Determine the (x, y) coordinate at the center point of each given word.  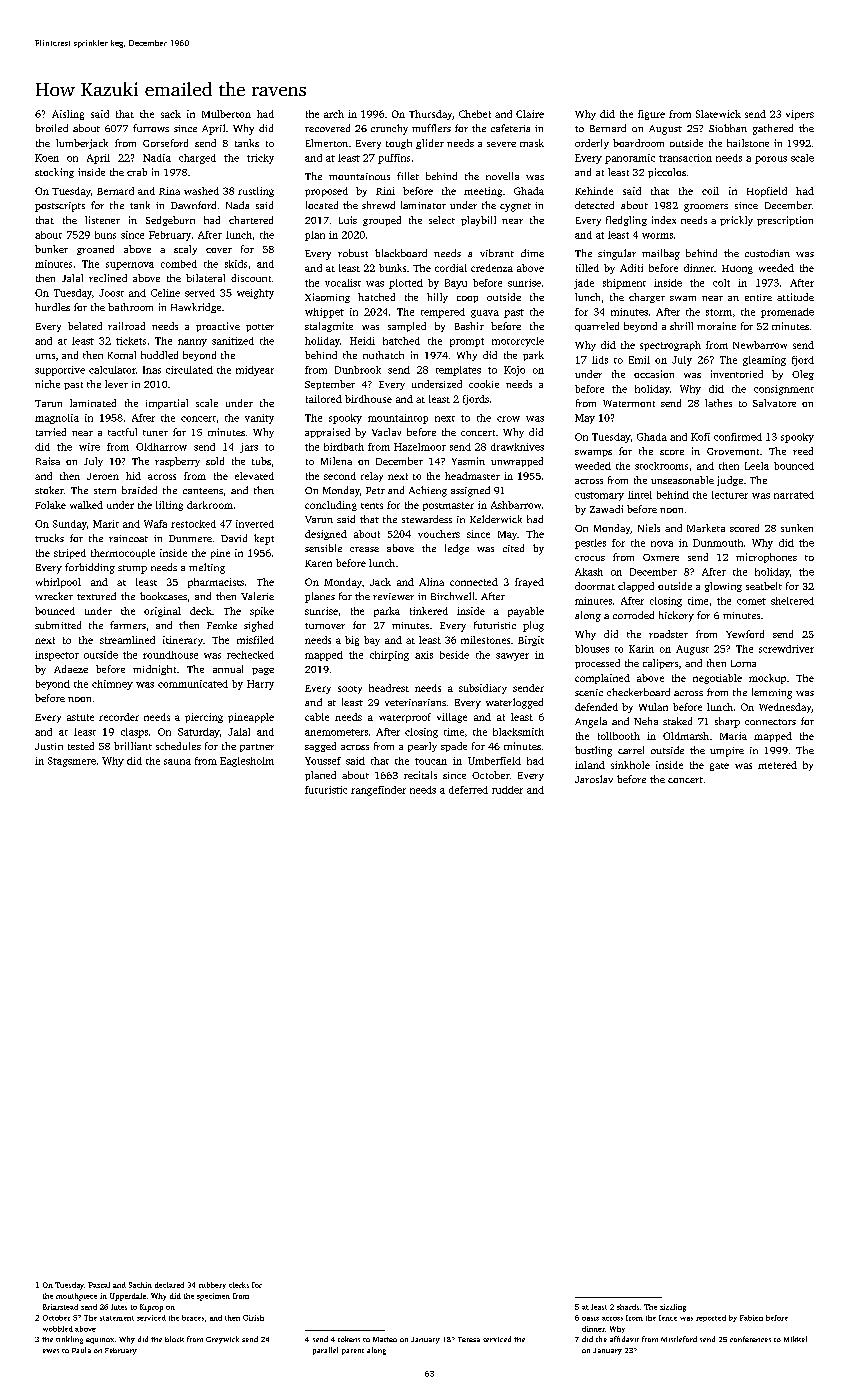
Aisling (68, 115)
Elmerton (327, 143)
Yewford (745, 634)
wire (89, 447)
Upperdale (128, 1297)
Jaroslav (594, 779)
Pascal (99, 1285)
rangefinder (378, 791)
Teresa (469, 1339)
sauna (177, 762)
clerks (239, 1285)
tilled (587, 268)
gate (719, 767)
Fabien (751, 1318)
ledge (457, 549)
